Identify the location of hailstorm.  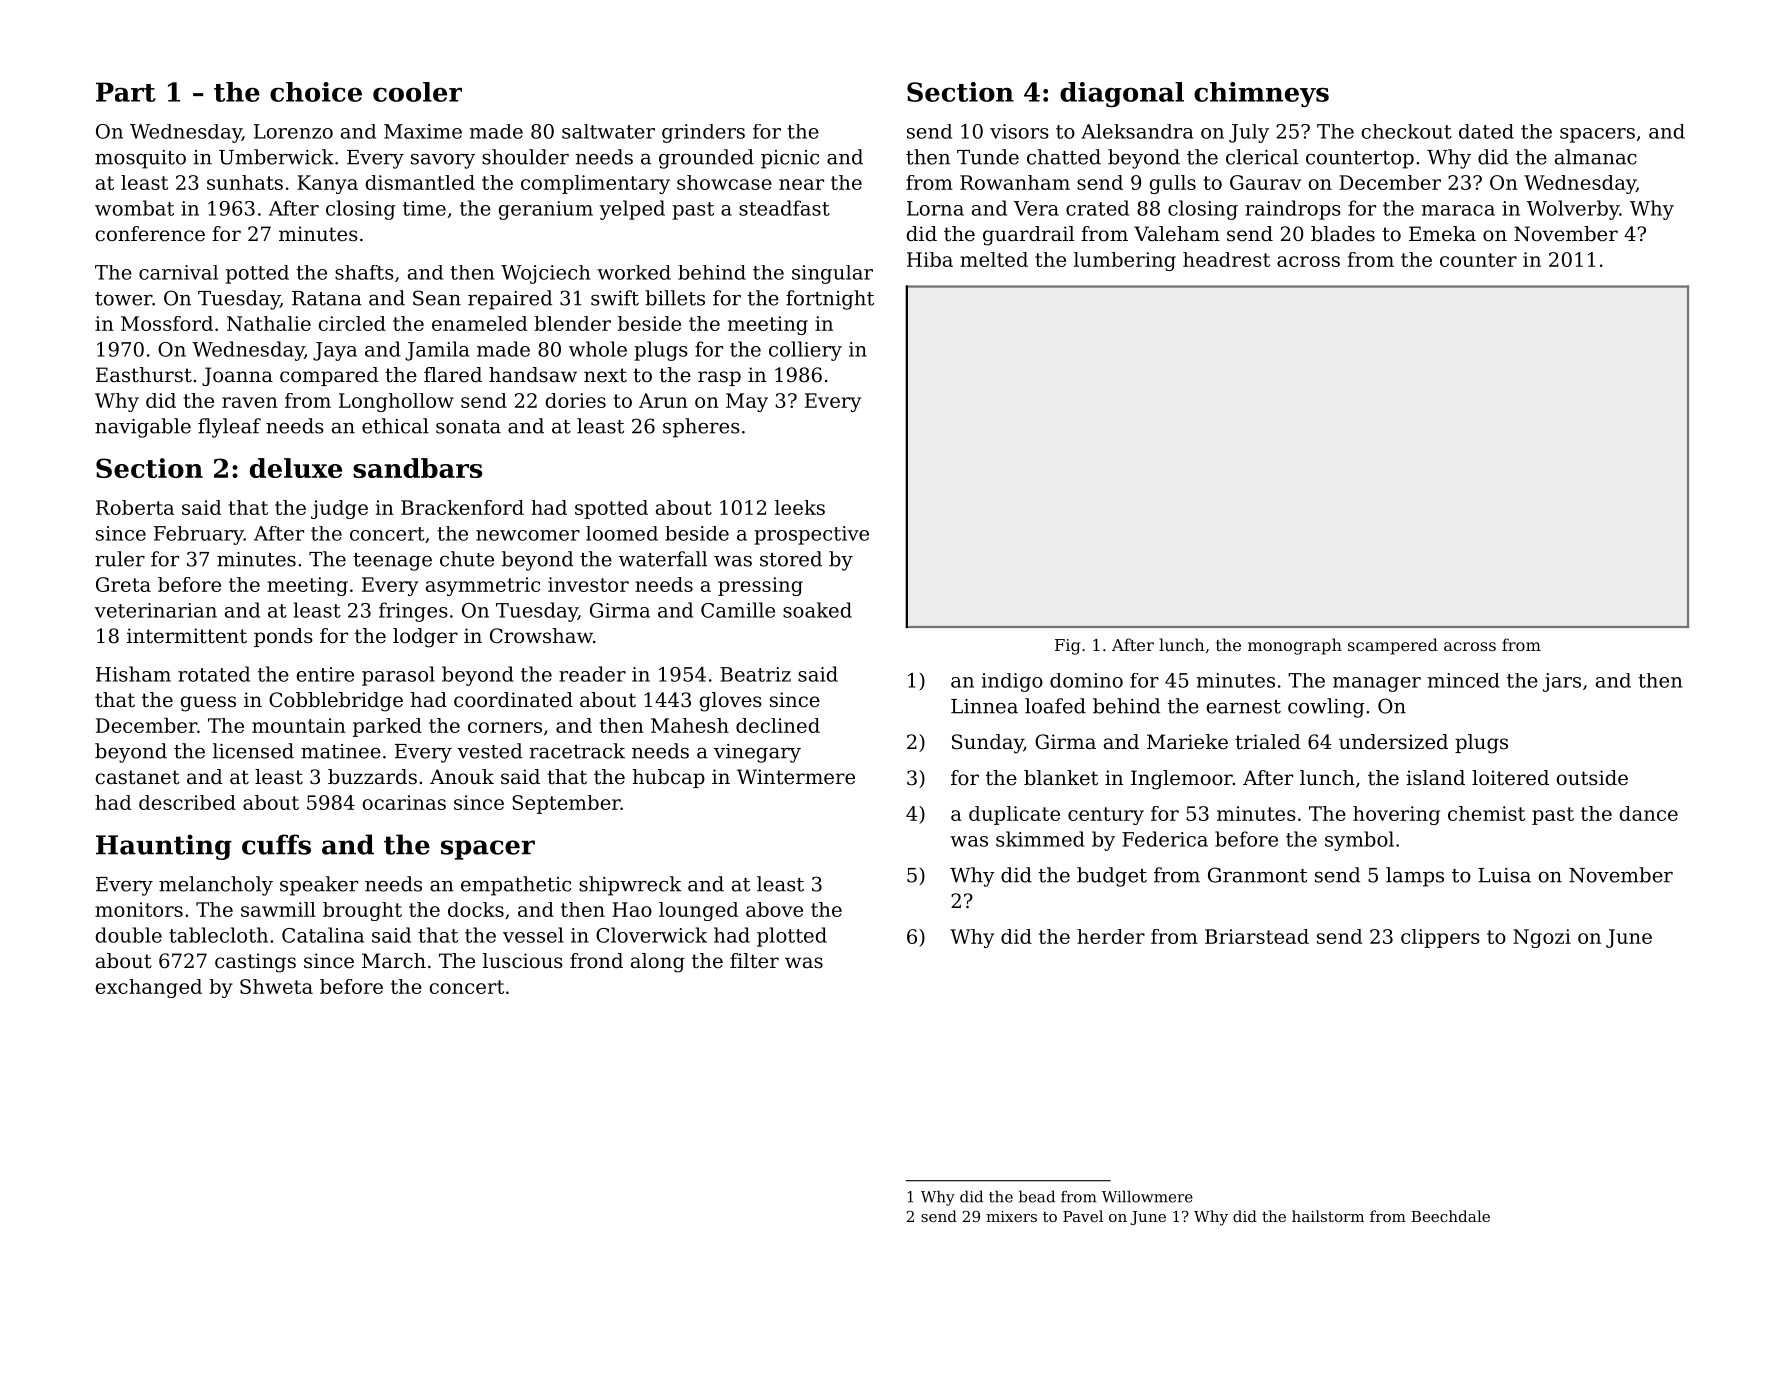
(1328, 1216).
